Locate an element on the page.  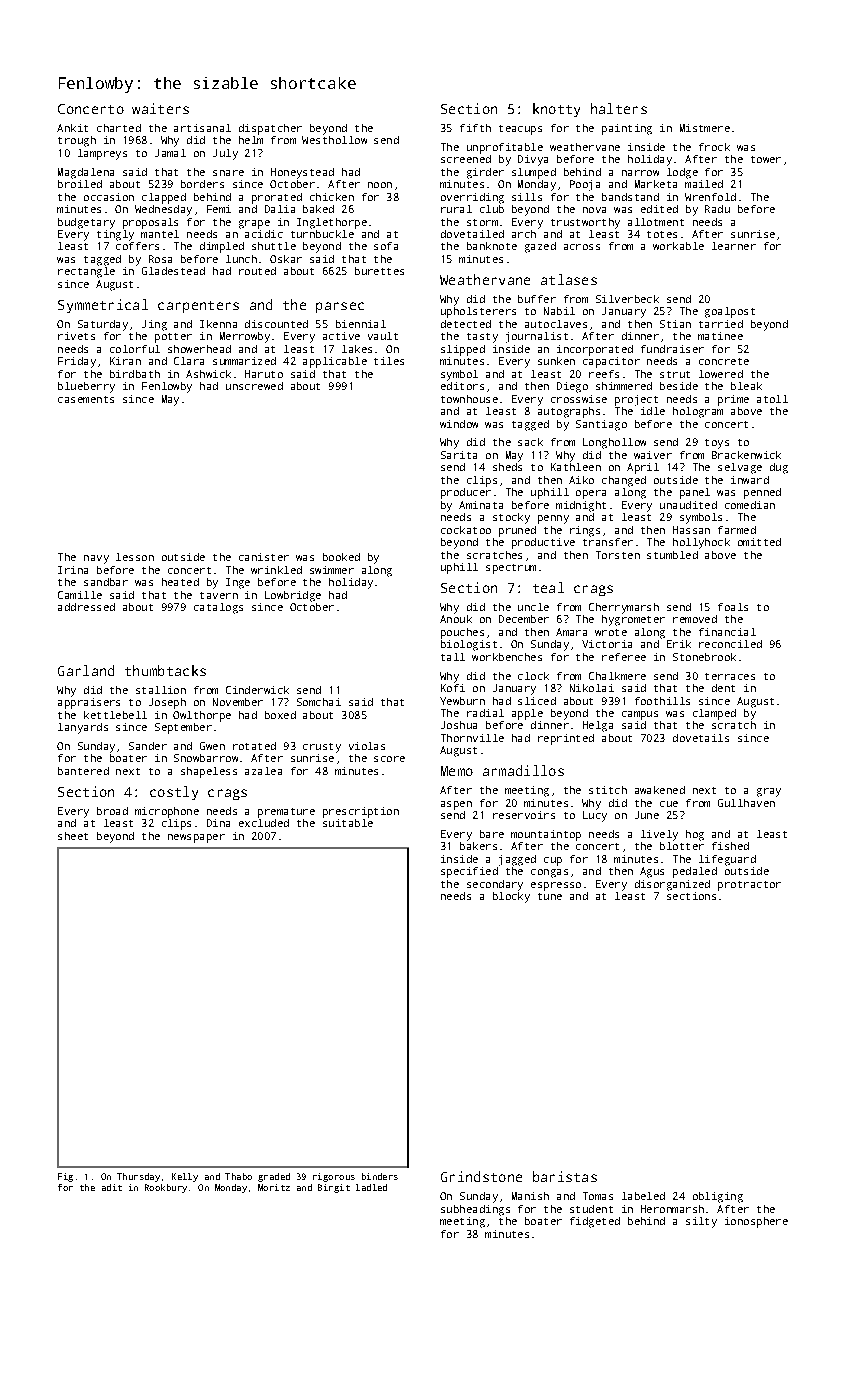
dug is located at coordinates (779, 468).
